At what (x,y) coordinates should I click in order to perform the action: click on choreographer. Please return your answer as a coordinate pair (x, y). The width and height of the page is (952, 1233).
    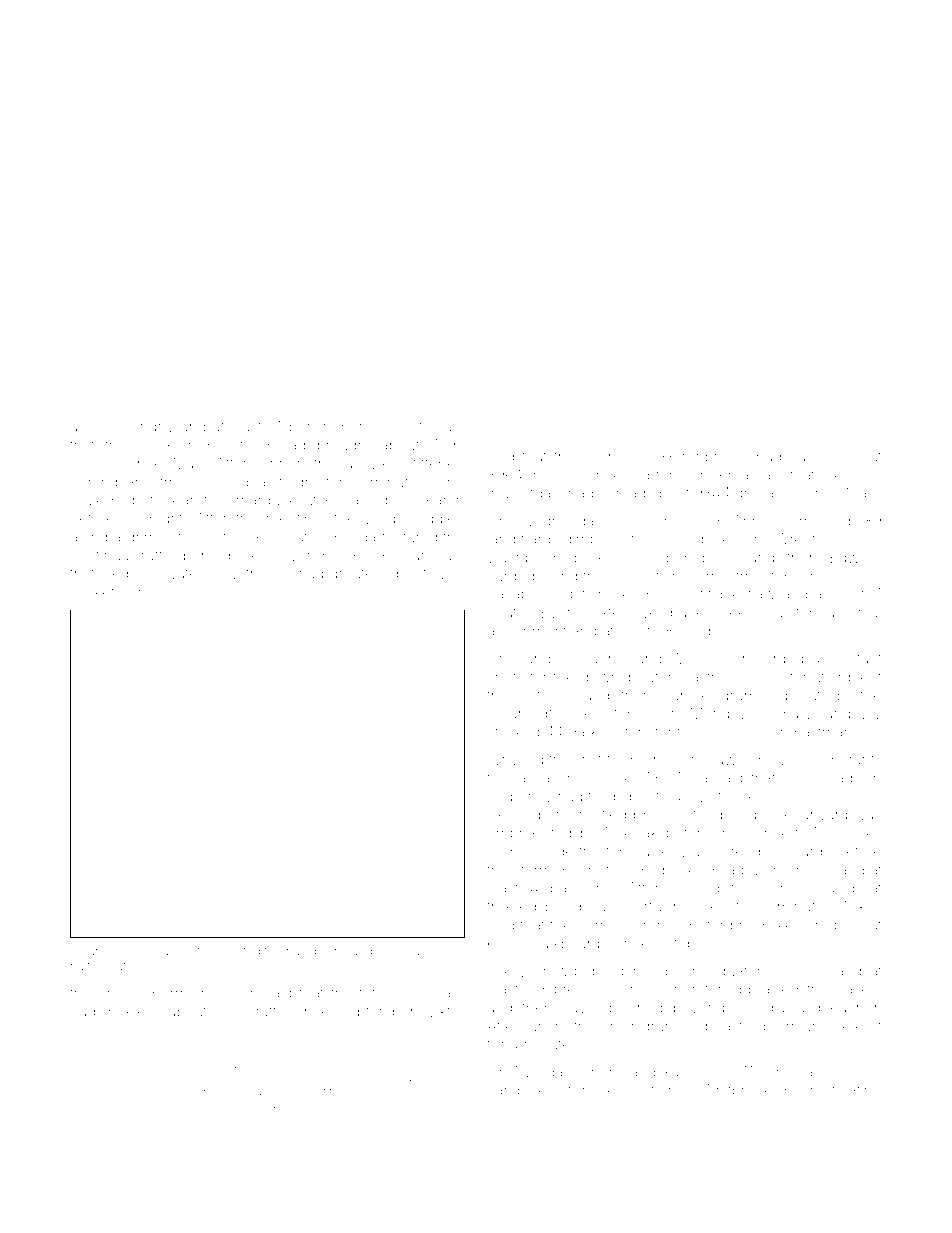
    Looking at the image, I should click on (118, 1107).
